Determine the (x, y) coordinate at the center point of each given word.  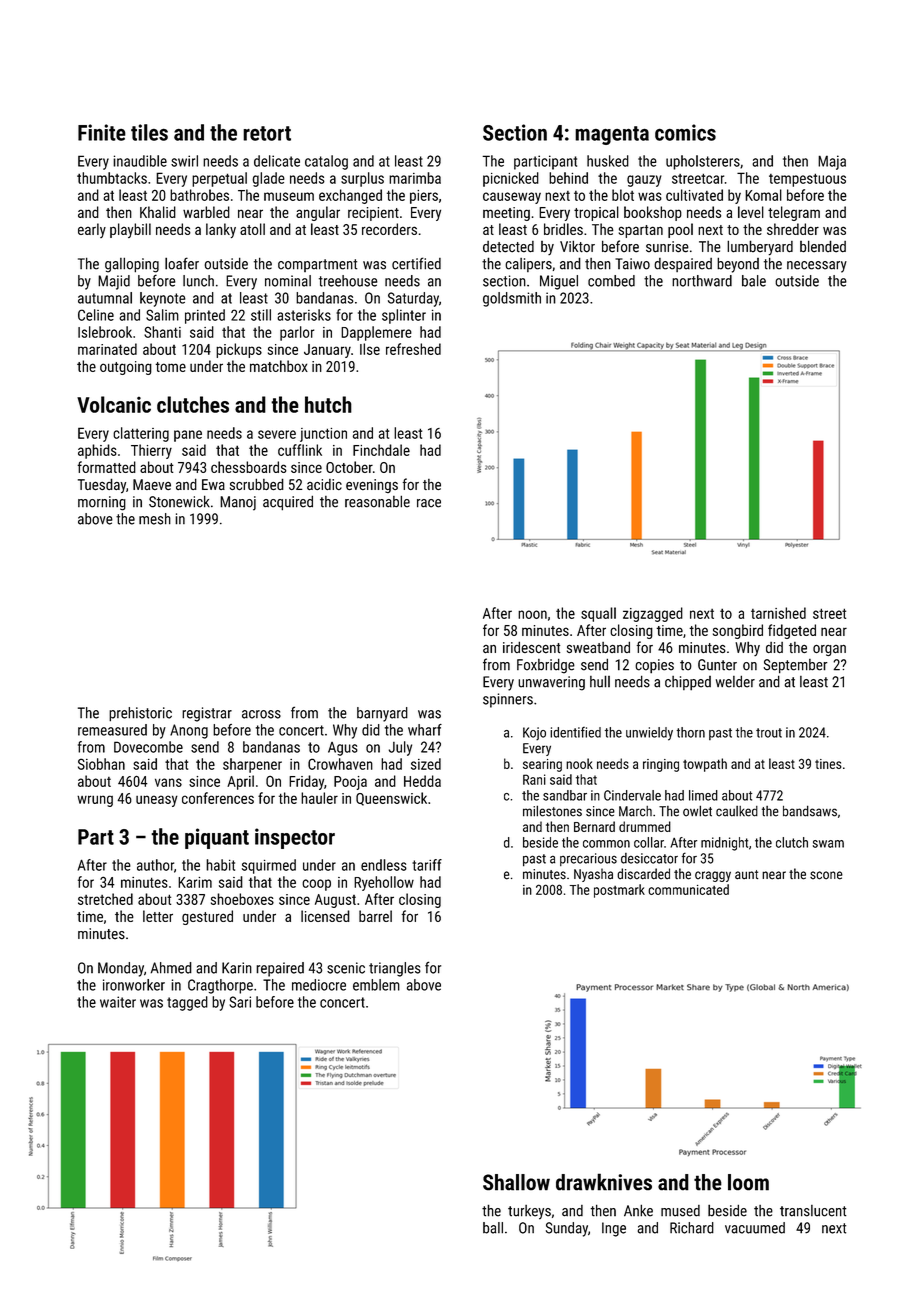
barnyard (382, 714)
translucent (813, 1211)
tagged (187, 1003)
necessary (817, 267)
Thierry (151, 451)
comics (685, 132)
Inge (614, 1229)
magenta (612, 135)
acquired (288, 503)
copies (654, 666)
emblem (376, 985)
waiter (118, 1002)
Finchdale (381, 450)
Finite (102, 132)
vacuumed (755, 1228)
